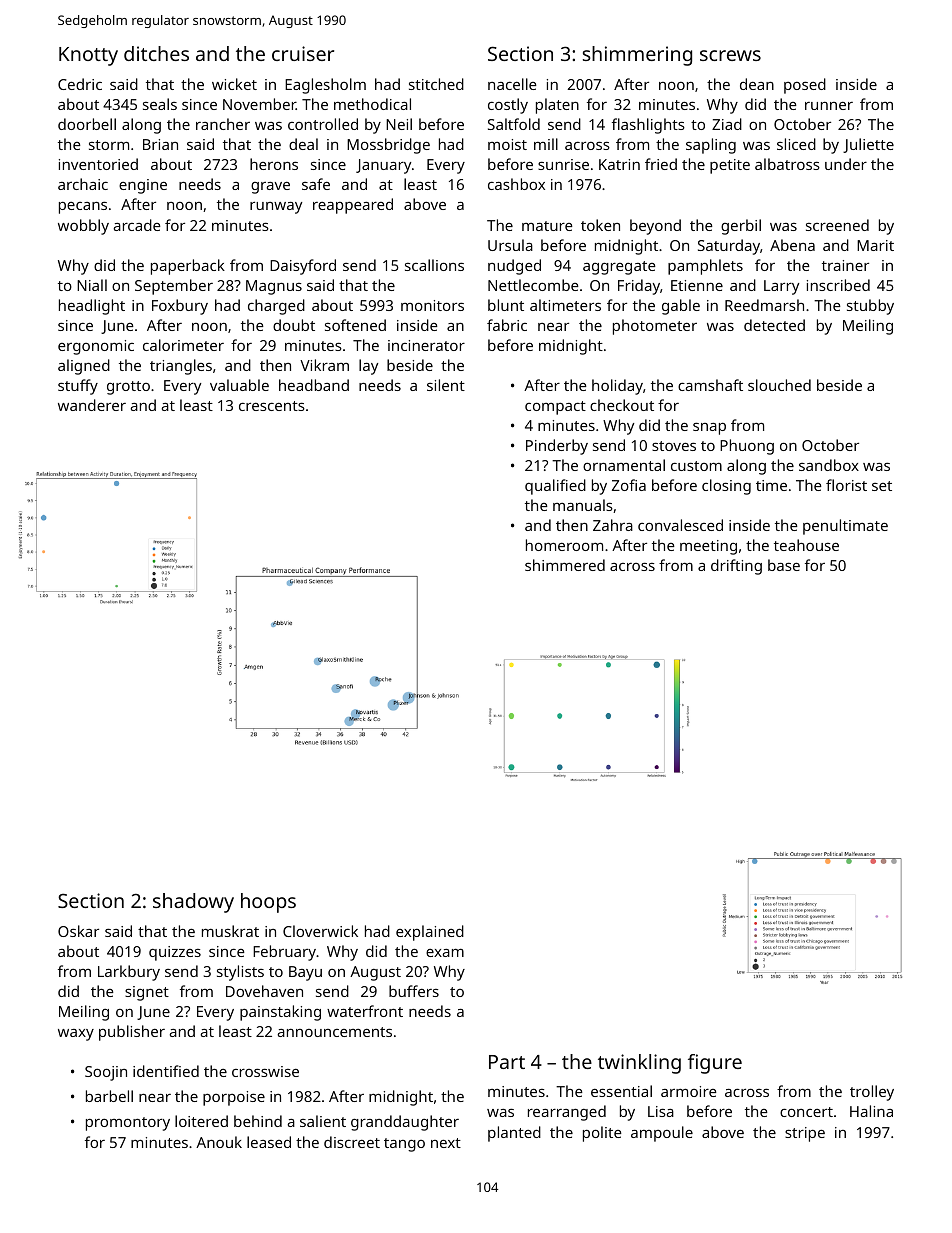 The image size is (952, 1233). Describe the element at coordinates (405, 1123) in the screenshot. I see `granddaughter` at that location.
